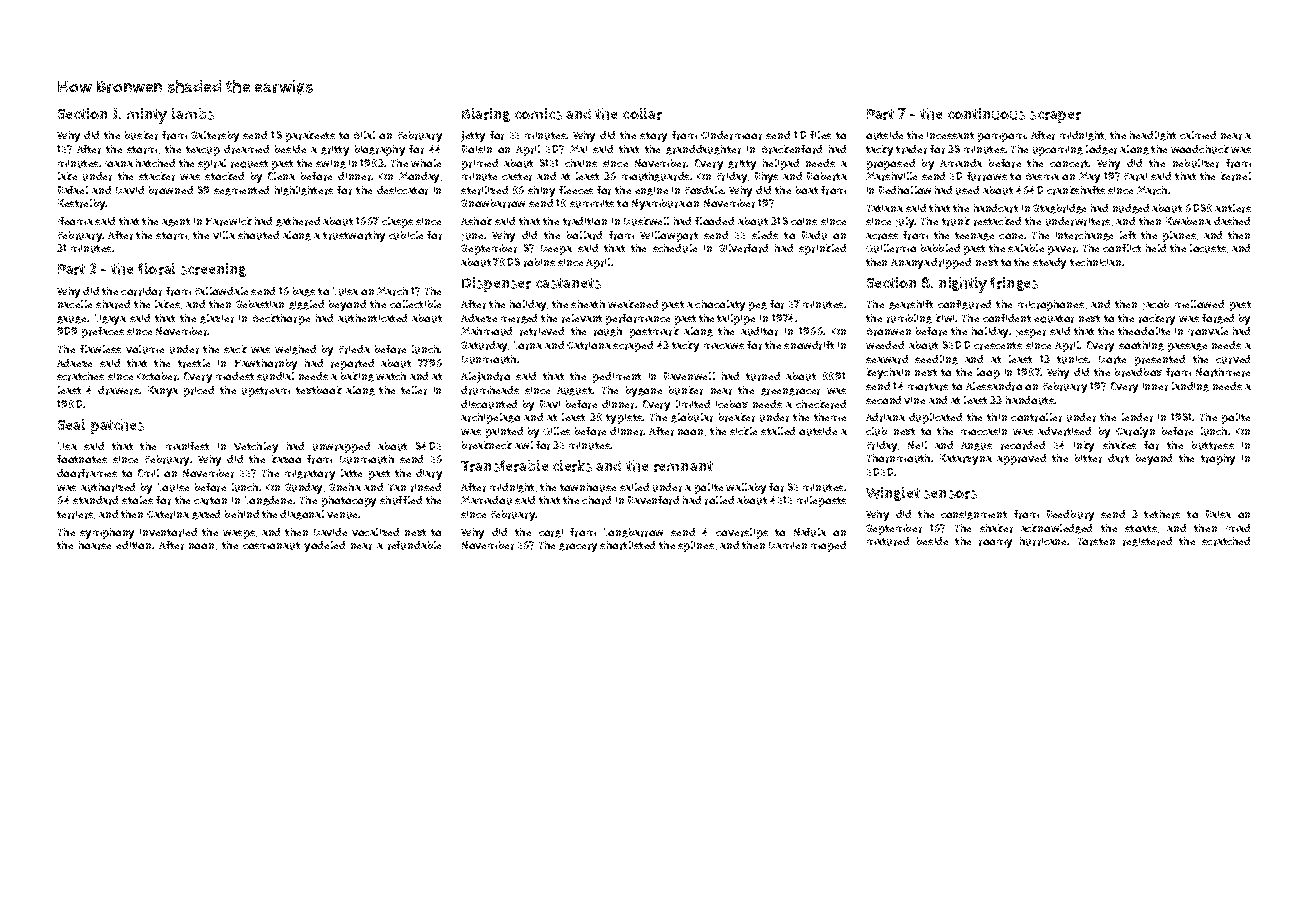  What do you see at coordinates (1036, 417) in the screenshot?
I see `controller` at bounding box center [1036, 417].
